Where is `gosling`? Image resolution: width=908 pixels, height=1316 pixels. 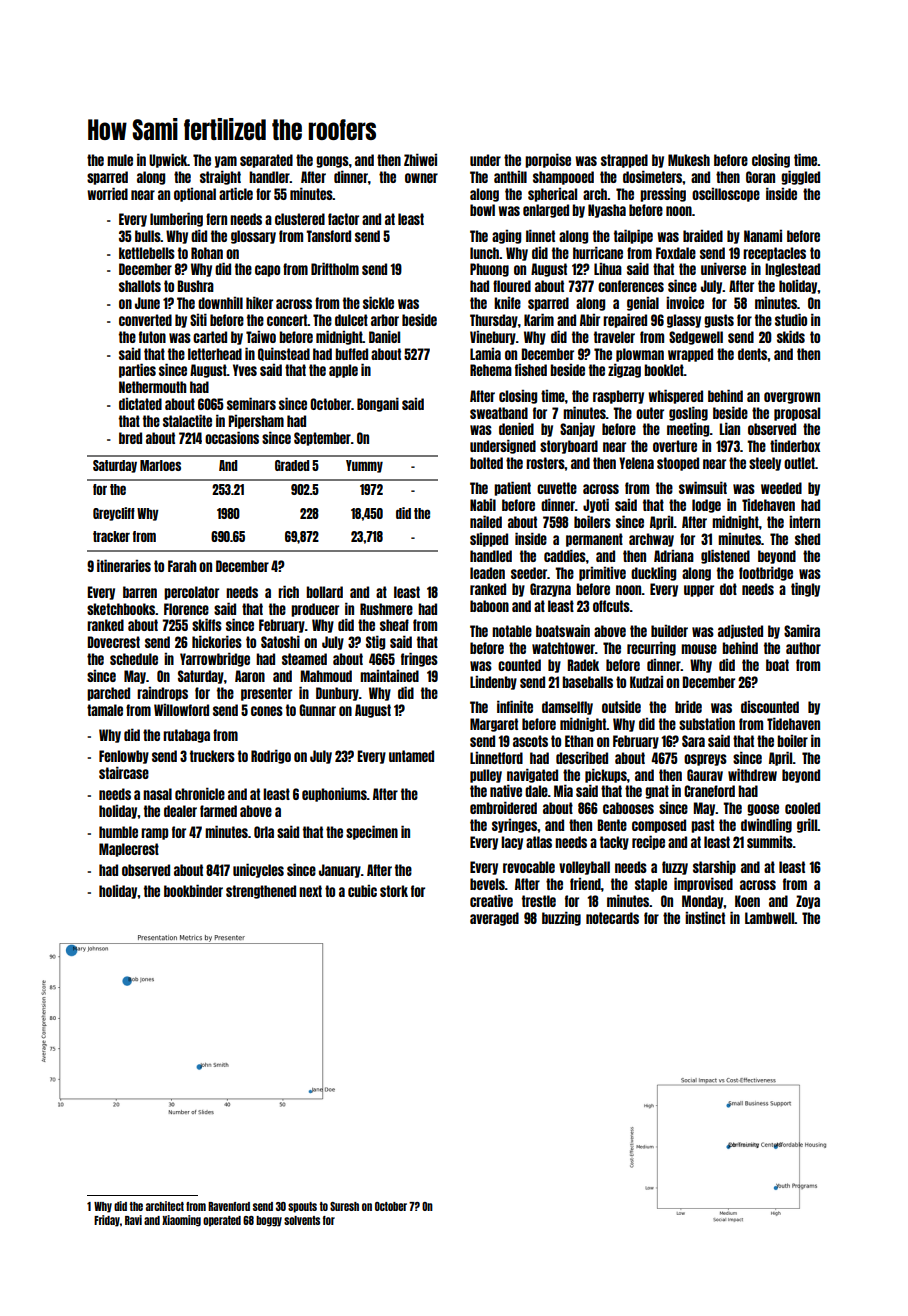 gosling is located at coordinates (688, 413).
